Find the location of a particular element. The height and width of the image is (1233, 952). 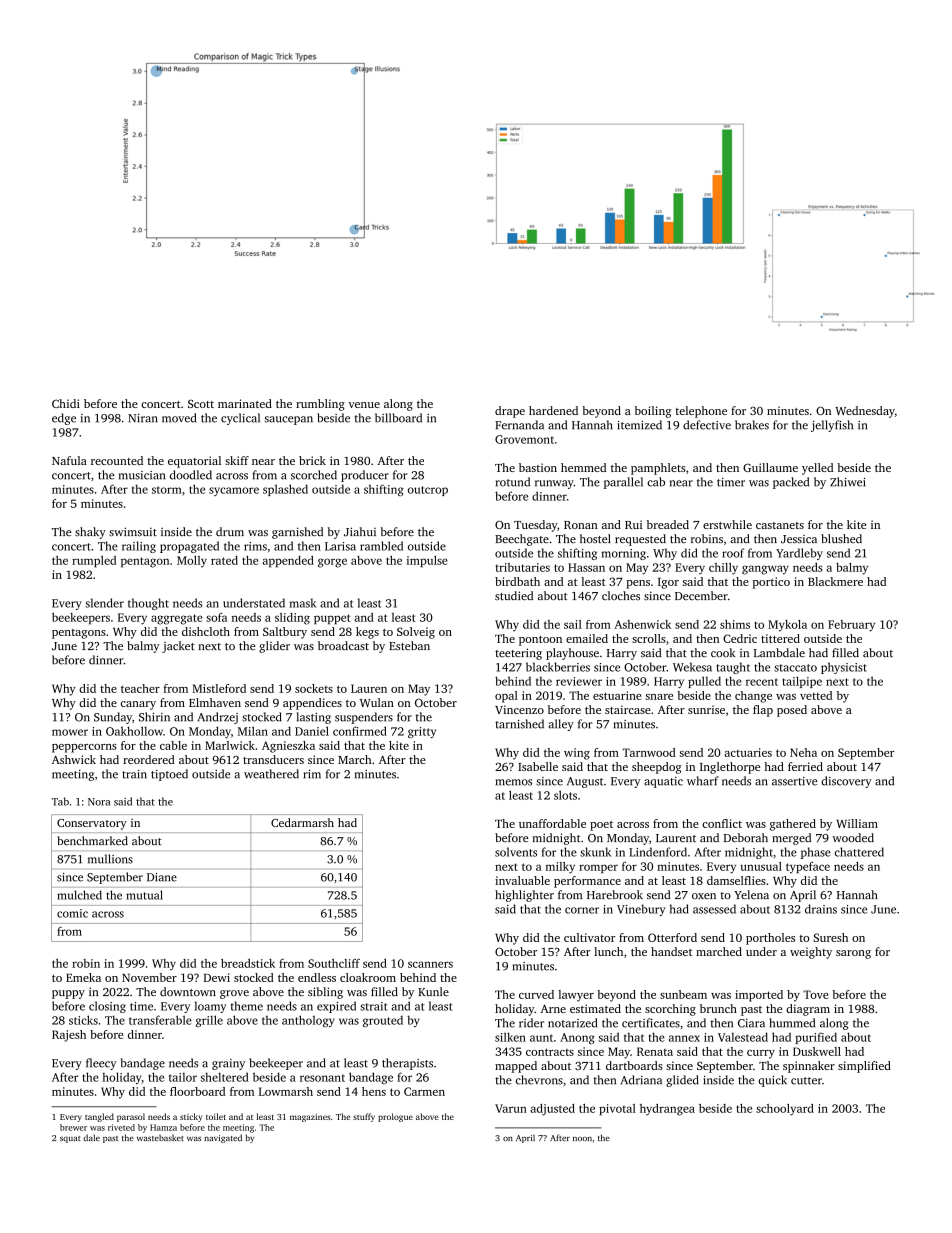

prologue is located at coordinates (395, 1117).
